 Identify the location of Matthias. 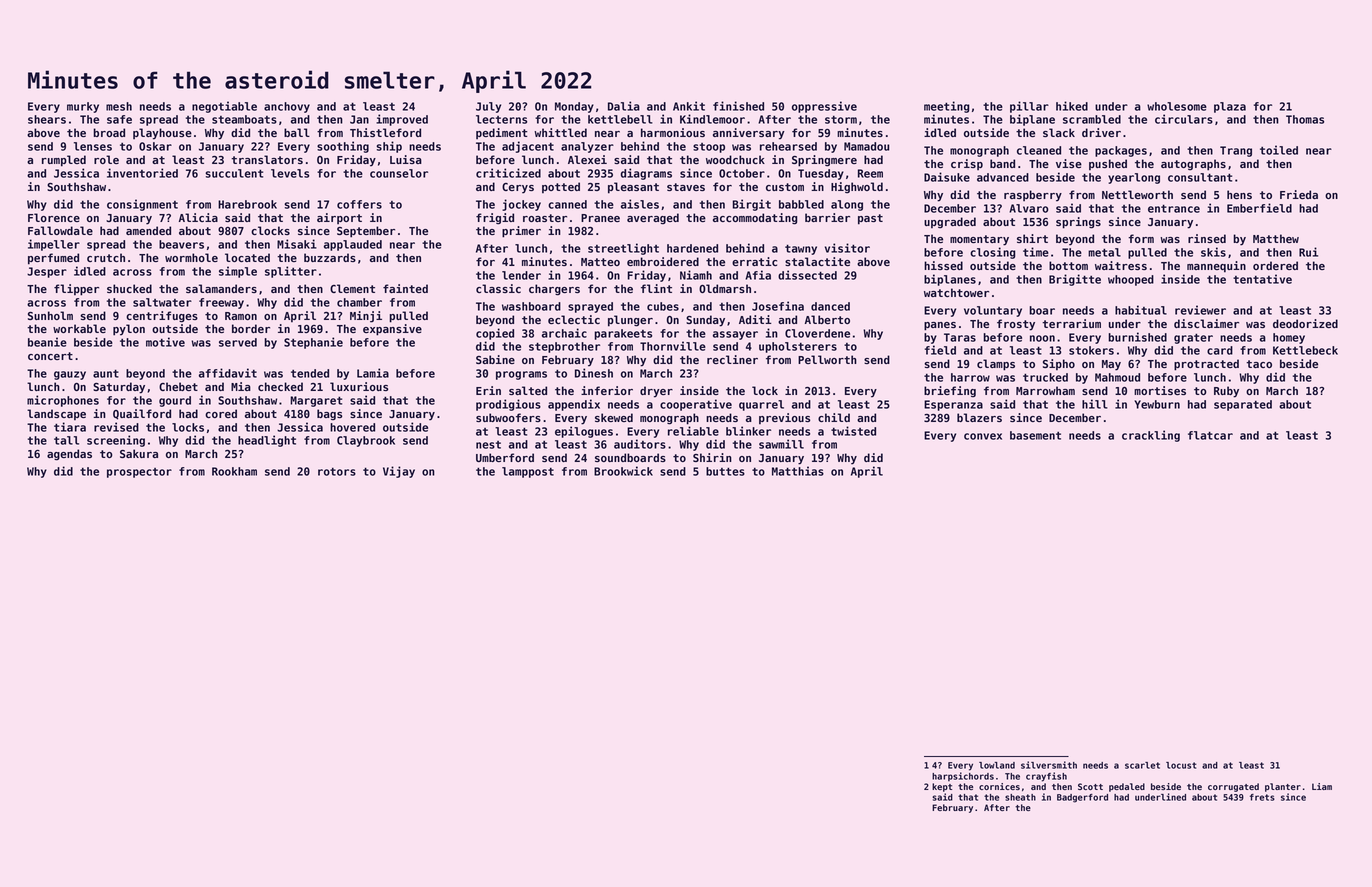
(798, 471).
